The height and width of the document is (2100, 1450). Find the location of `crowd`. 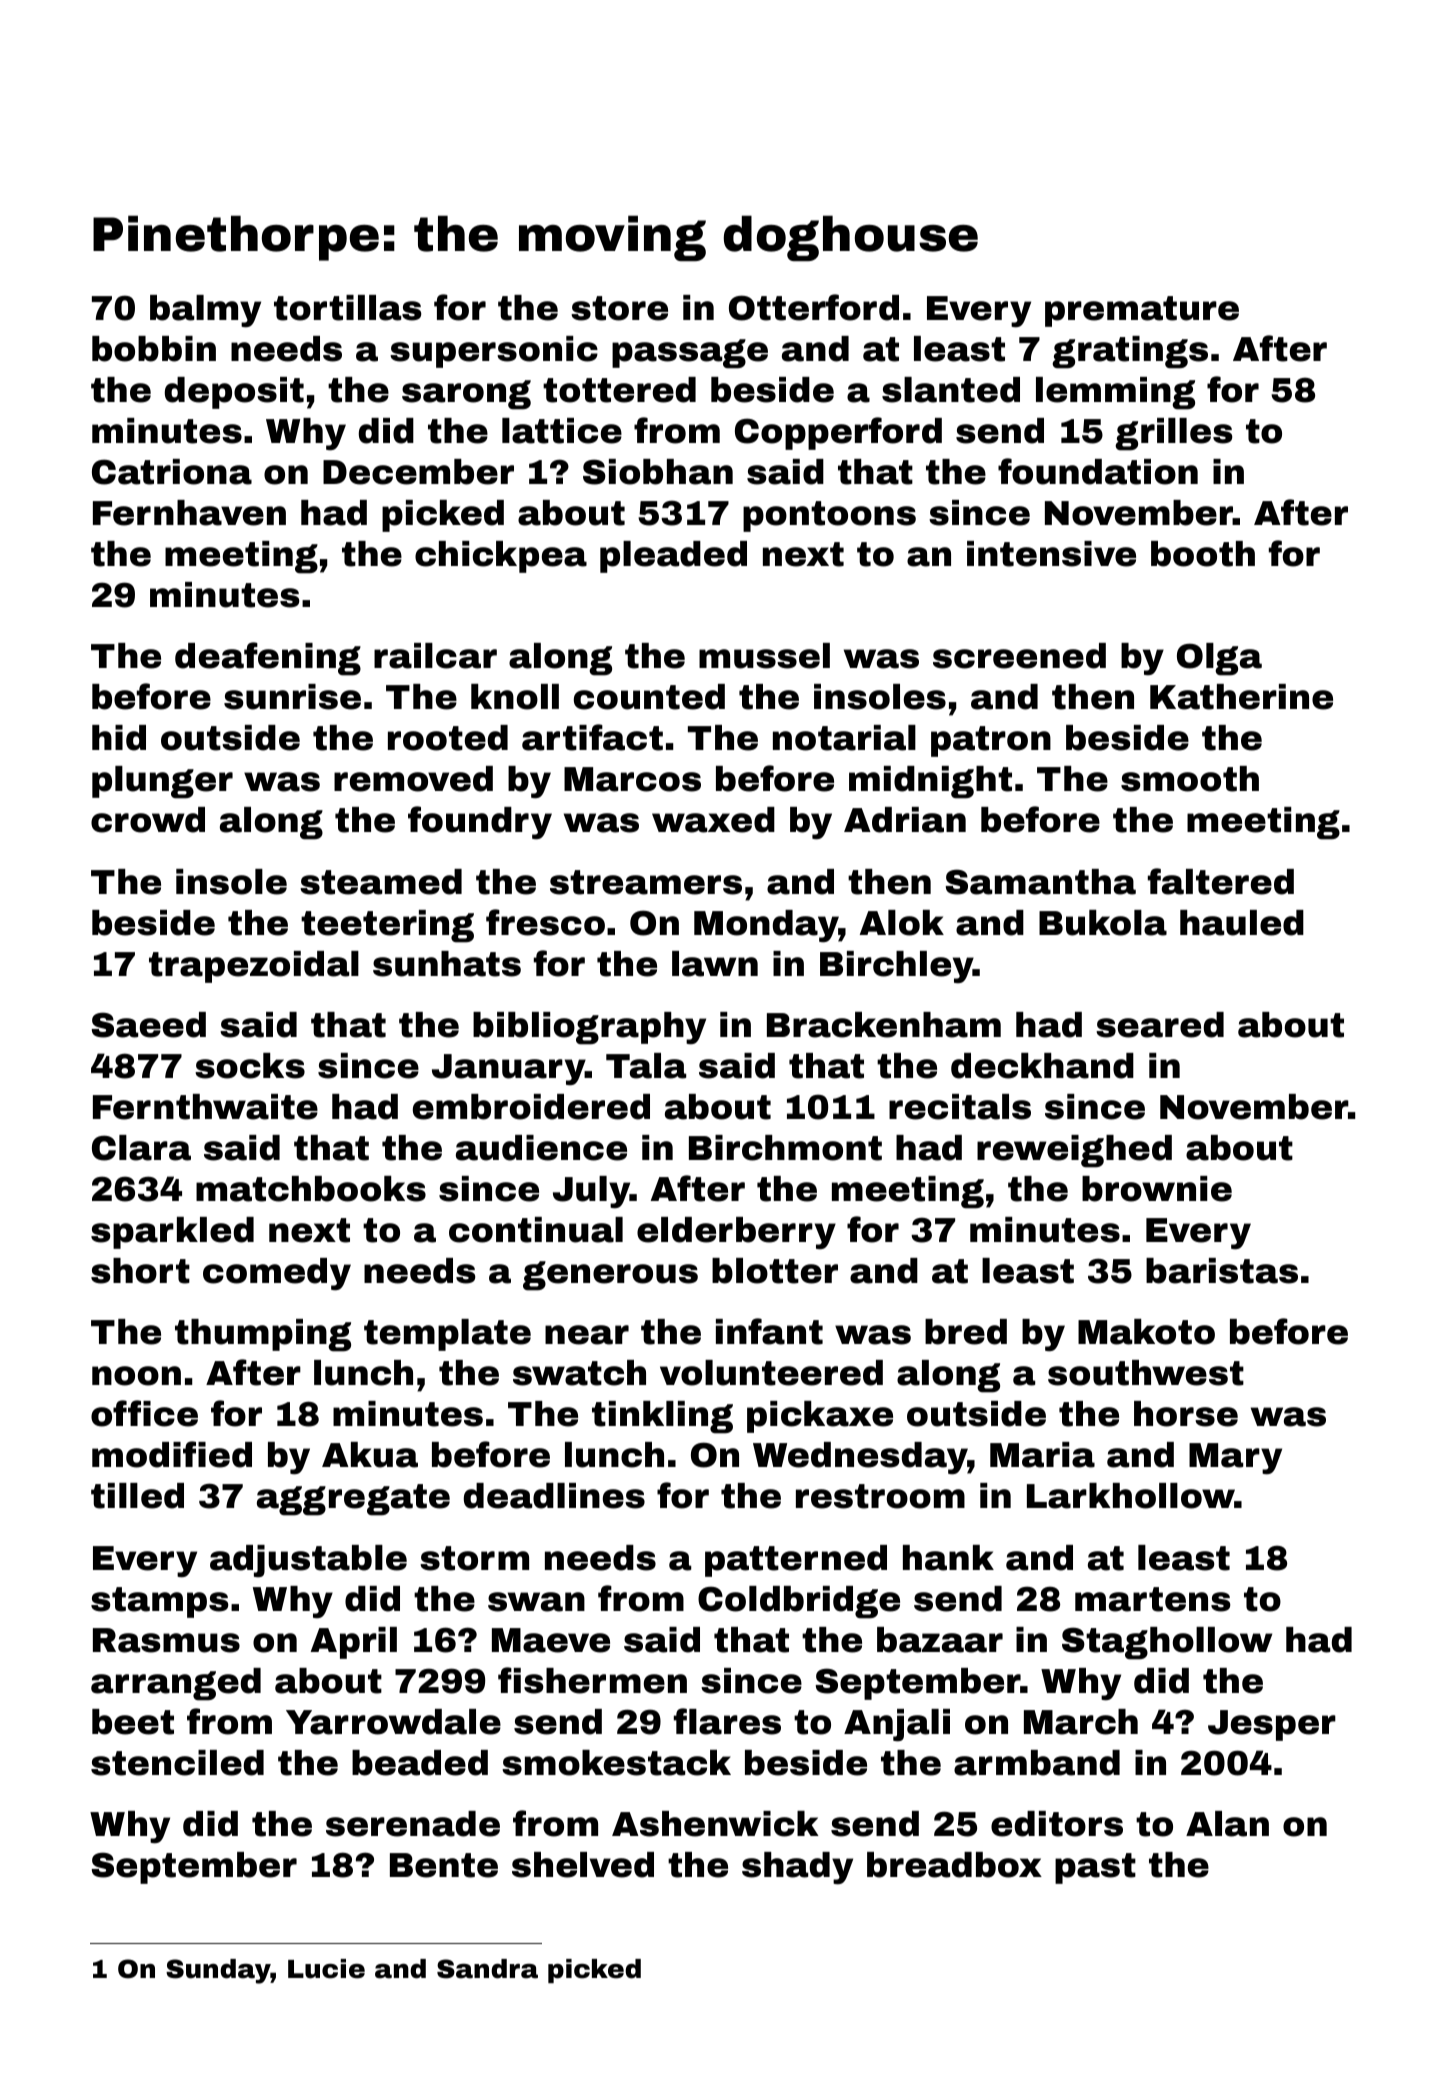

crowd is located at coordinates (148, 820).
